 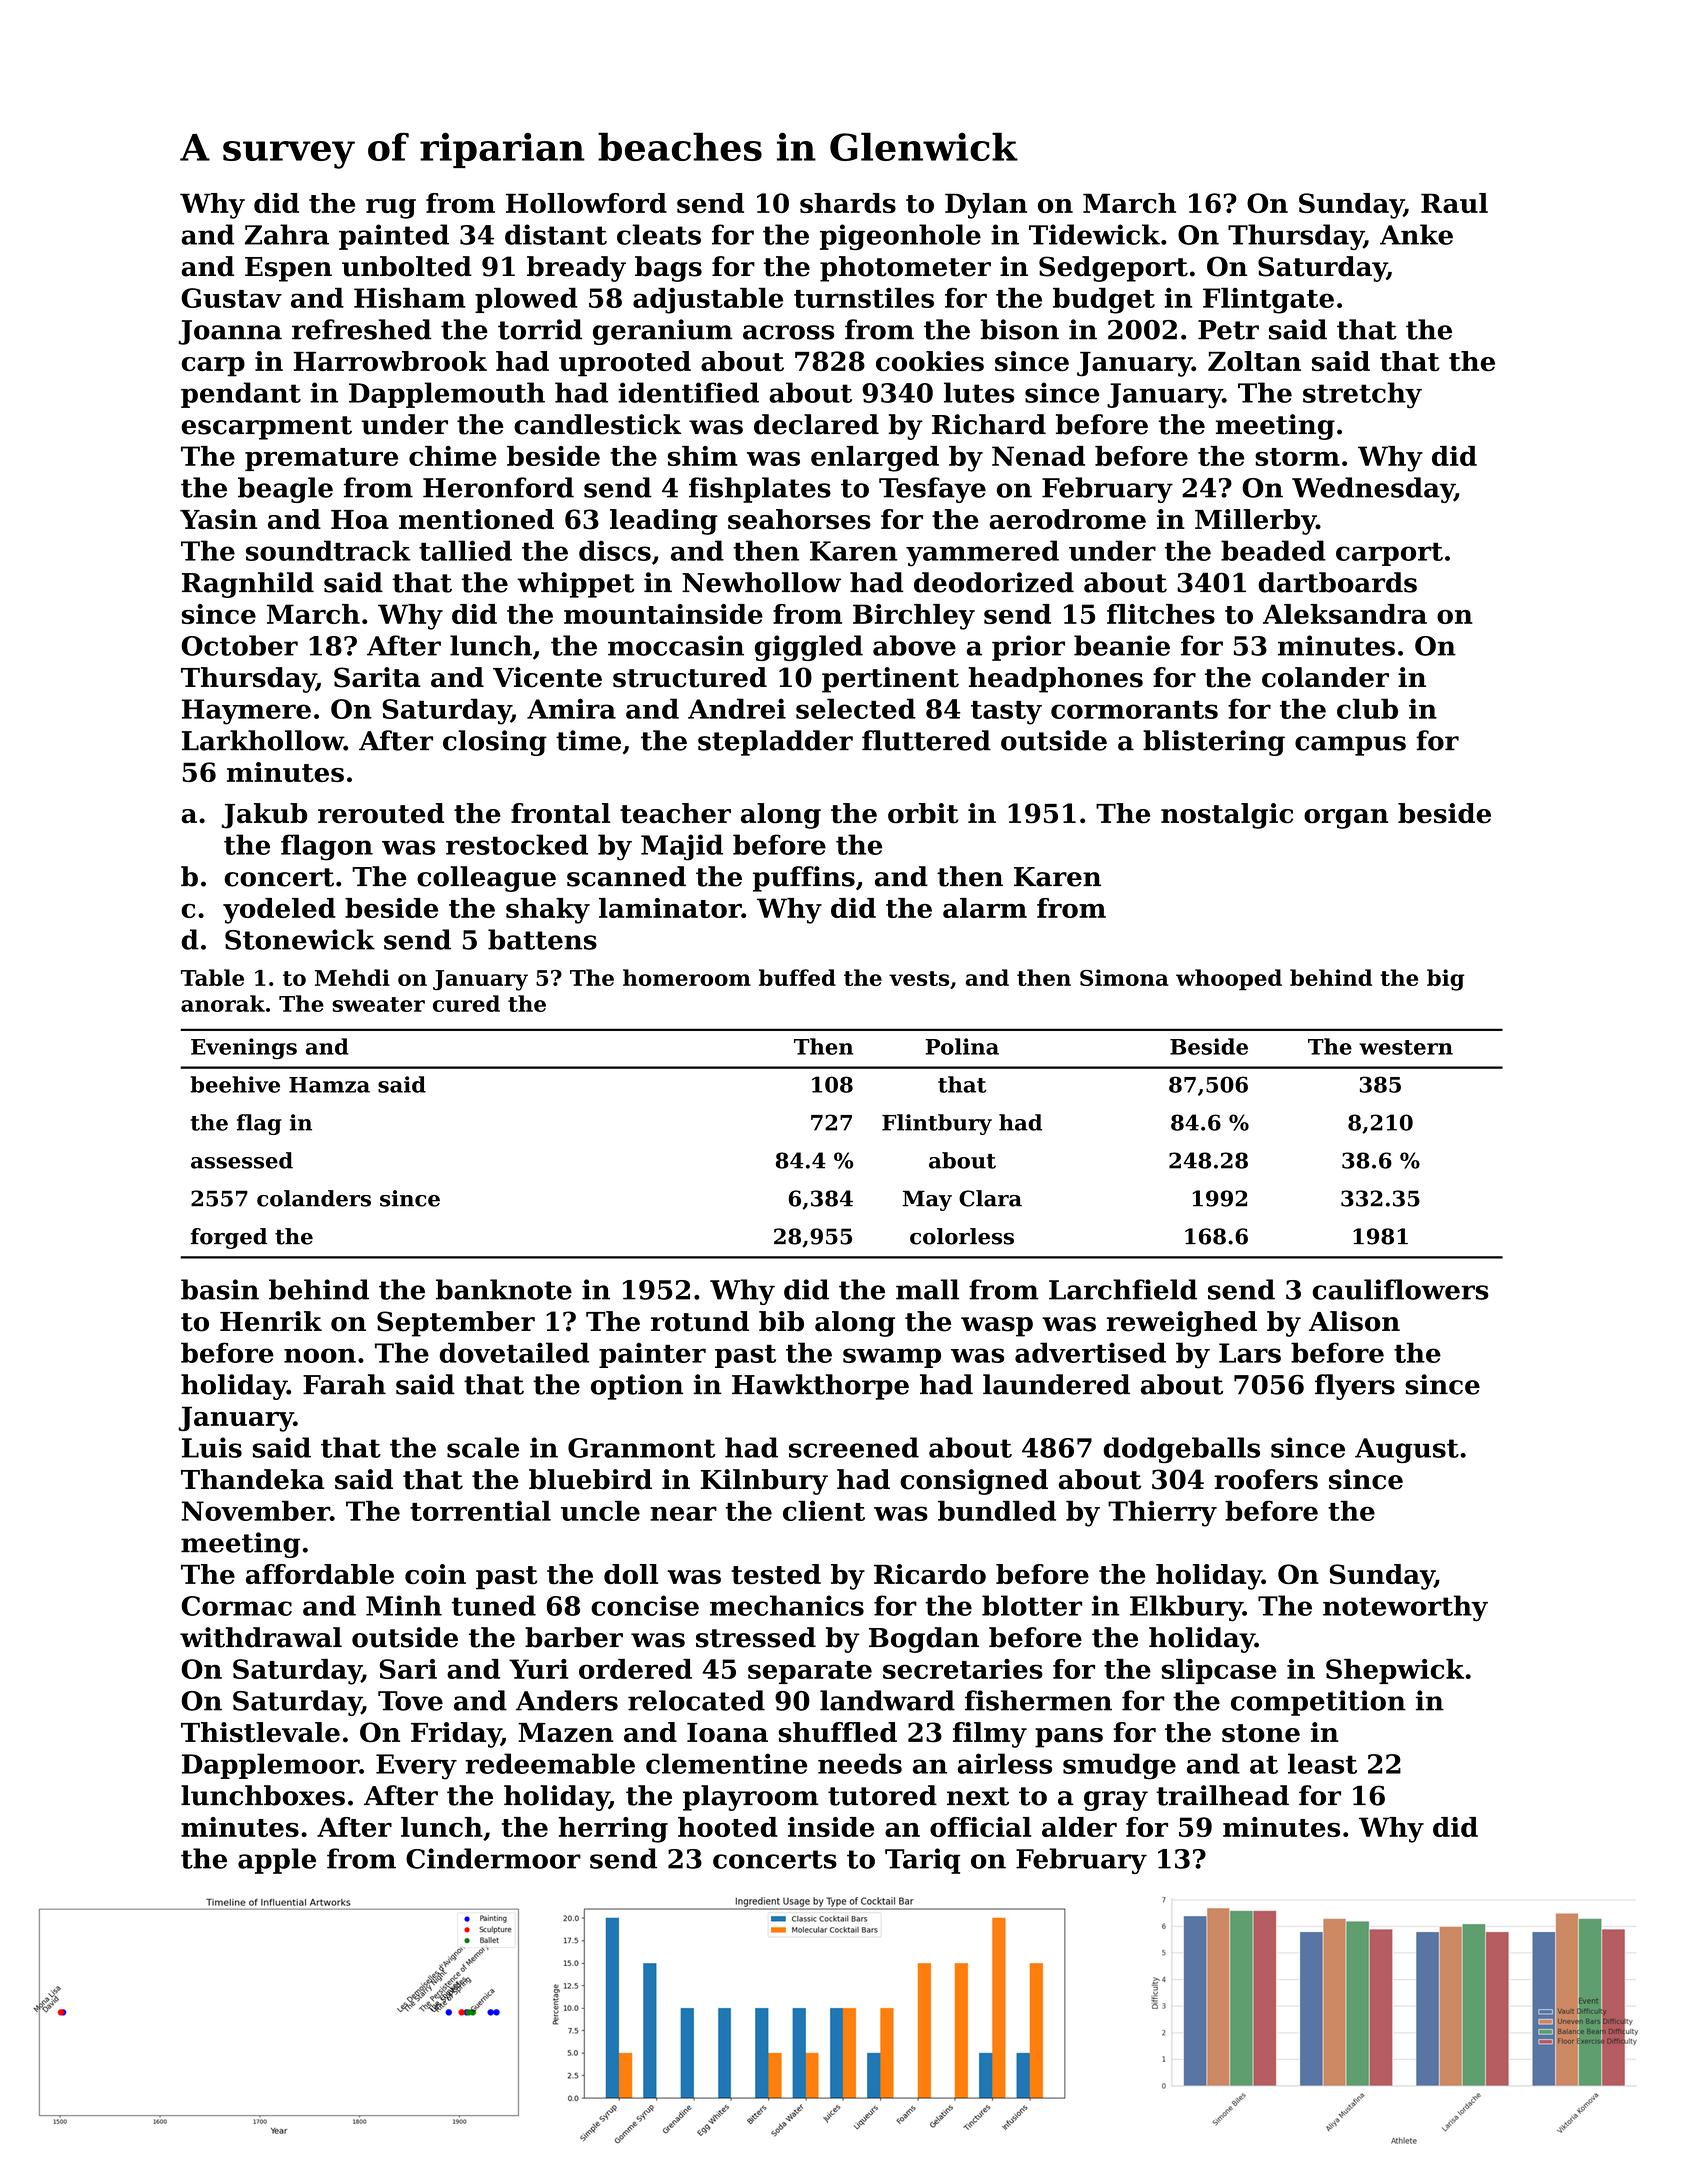 What do you see at coordinates (905, 269) in the page?
I see `photometer` at bounding box center [905, 269].
